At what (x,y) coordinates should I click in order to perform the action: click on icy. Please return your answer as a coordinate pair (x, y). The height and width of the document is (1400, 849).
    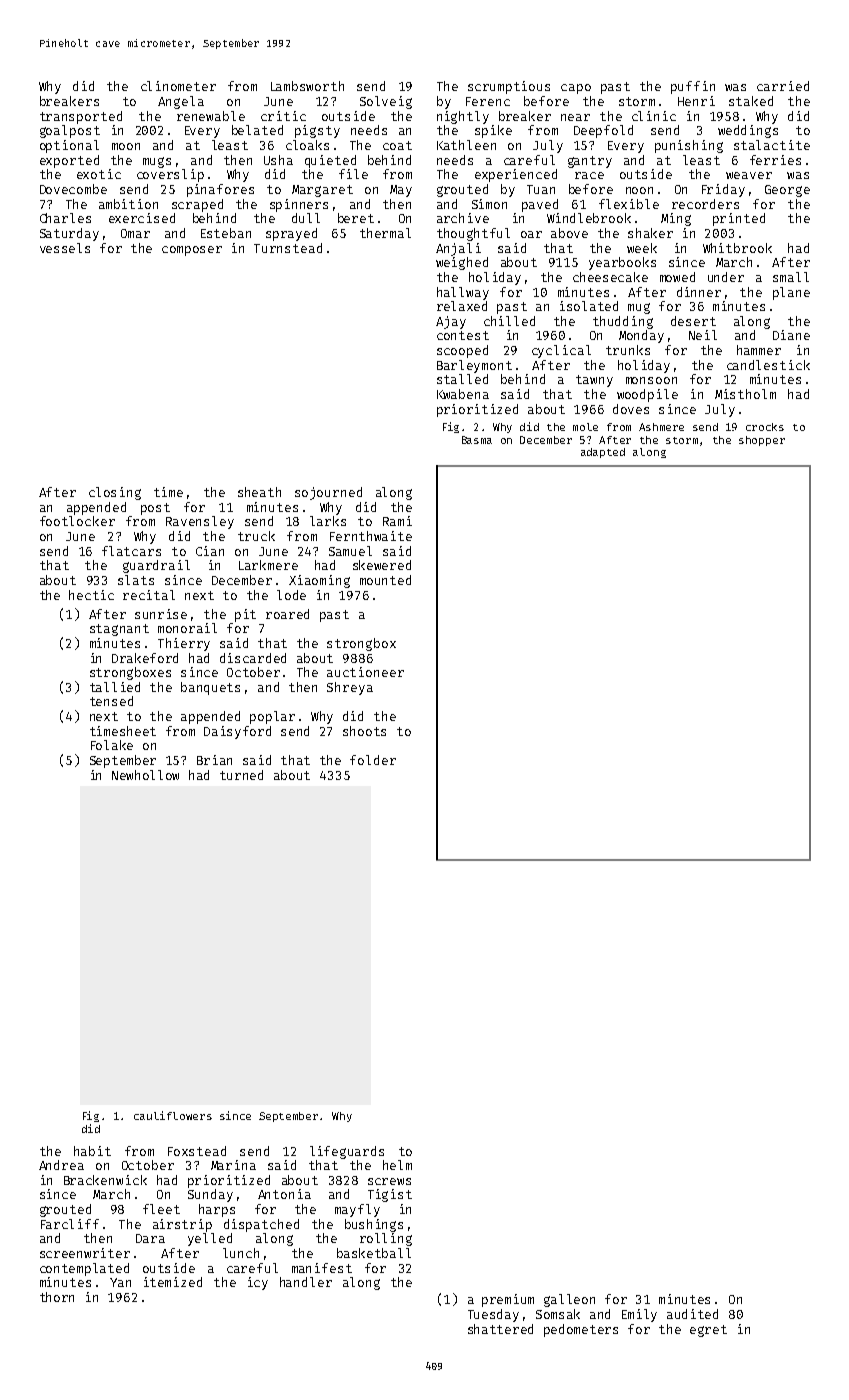
    Looking at the image, I should click on (258, 1283).
